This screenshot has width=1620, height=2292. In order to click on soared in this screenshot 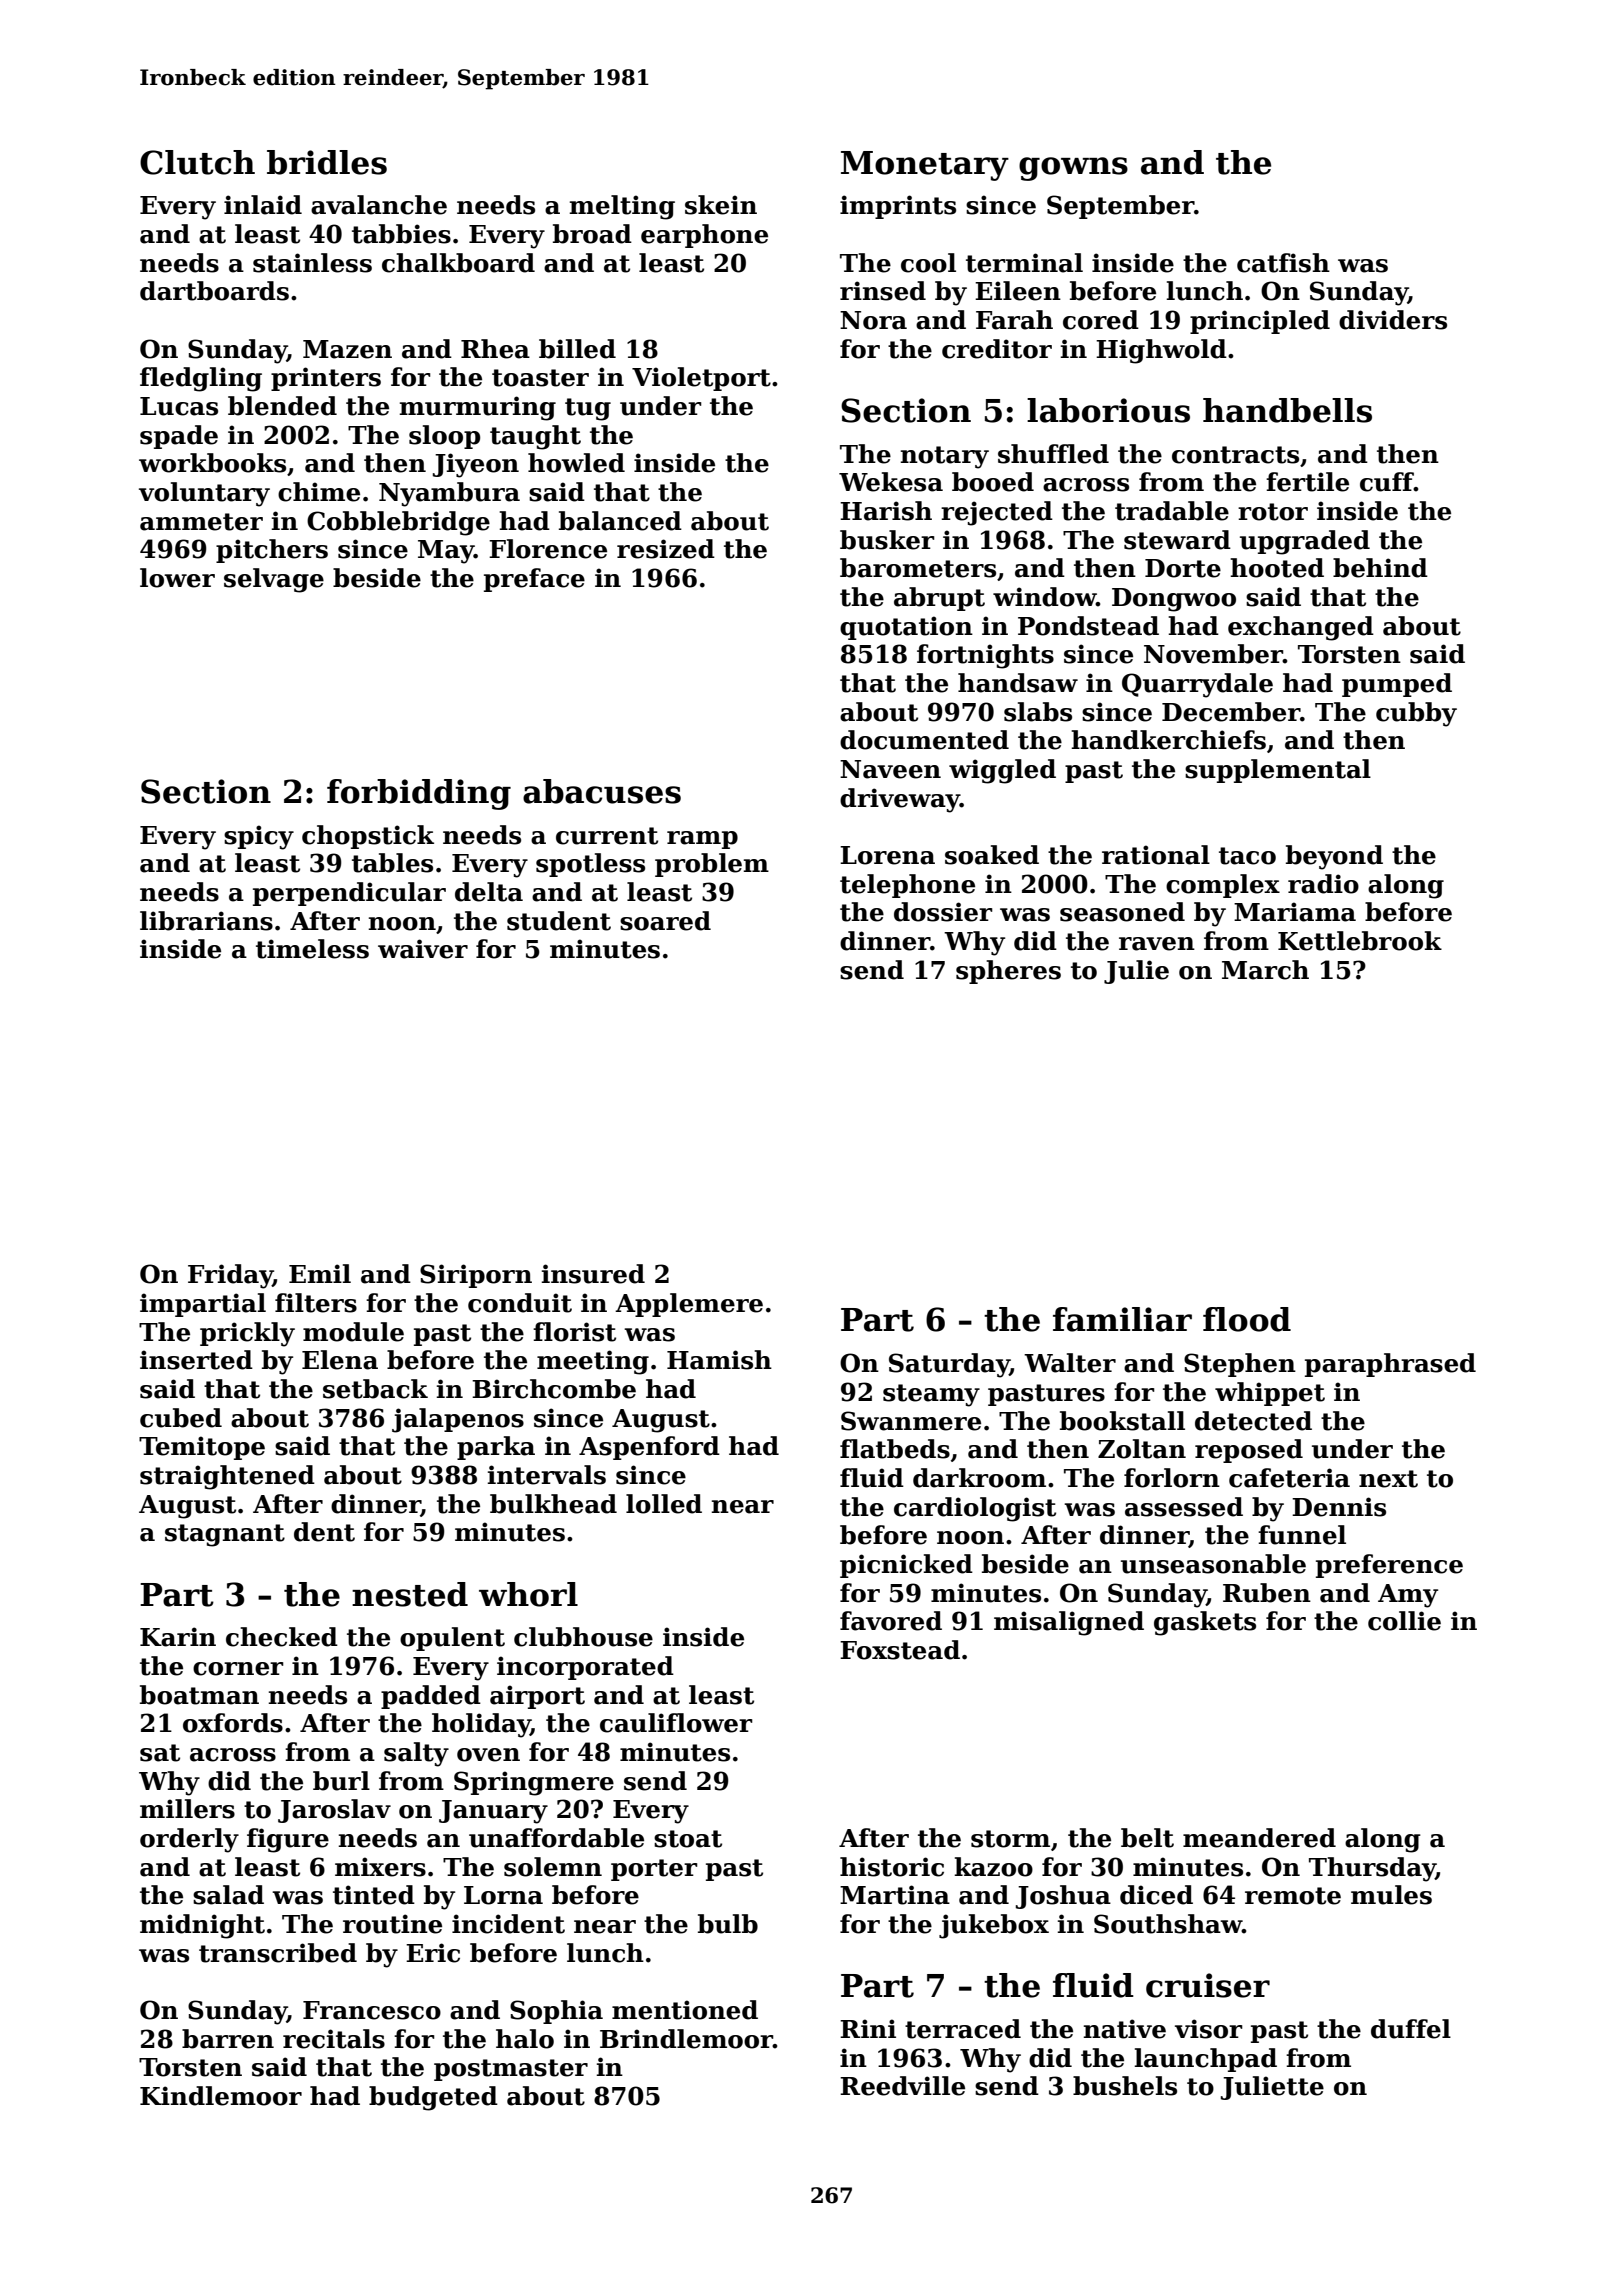, I will do `click(665, 921)`.
